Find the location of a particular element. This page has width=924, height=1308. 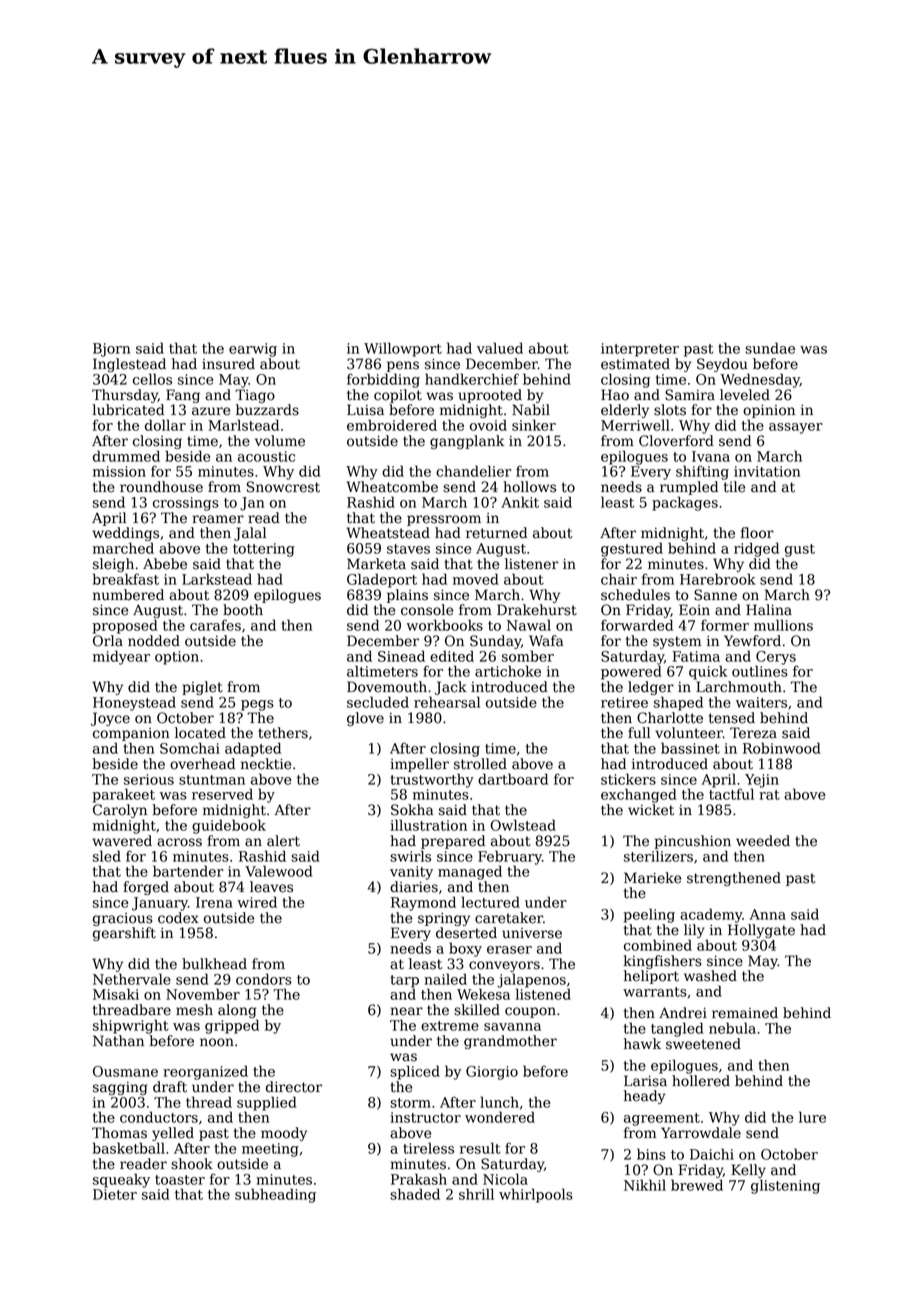

system is located at coordinates (677, 642).
